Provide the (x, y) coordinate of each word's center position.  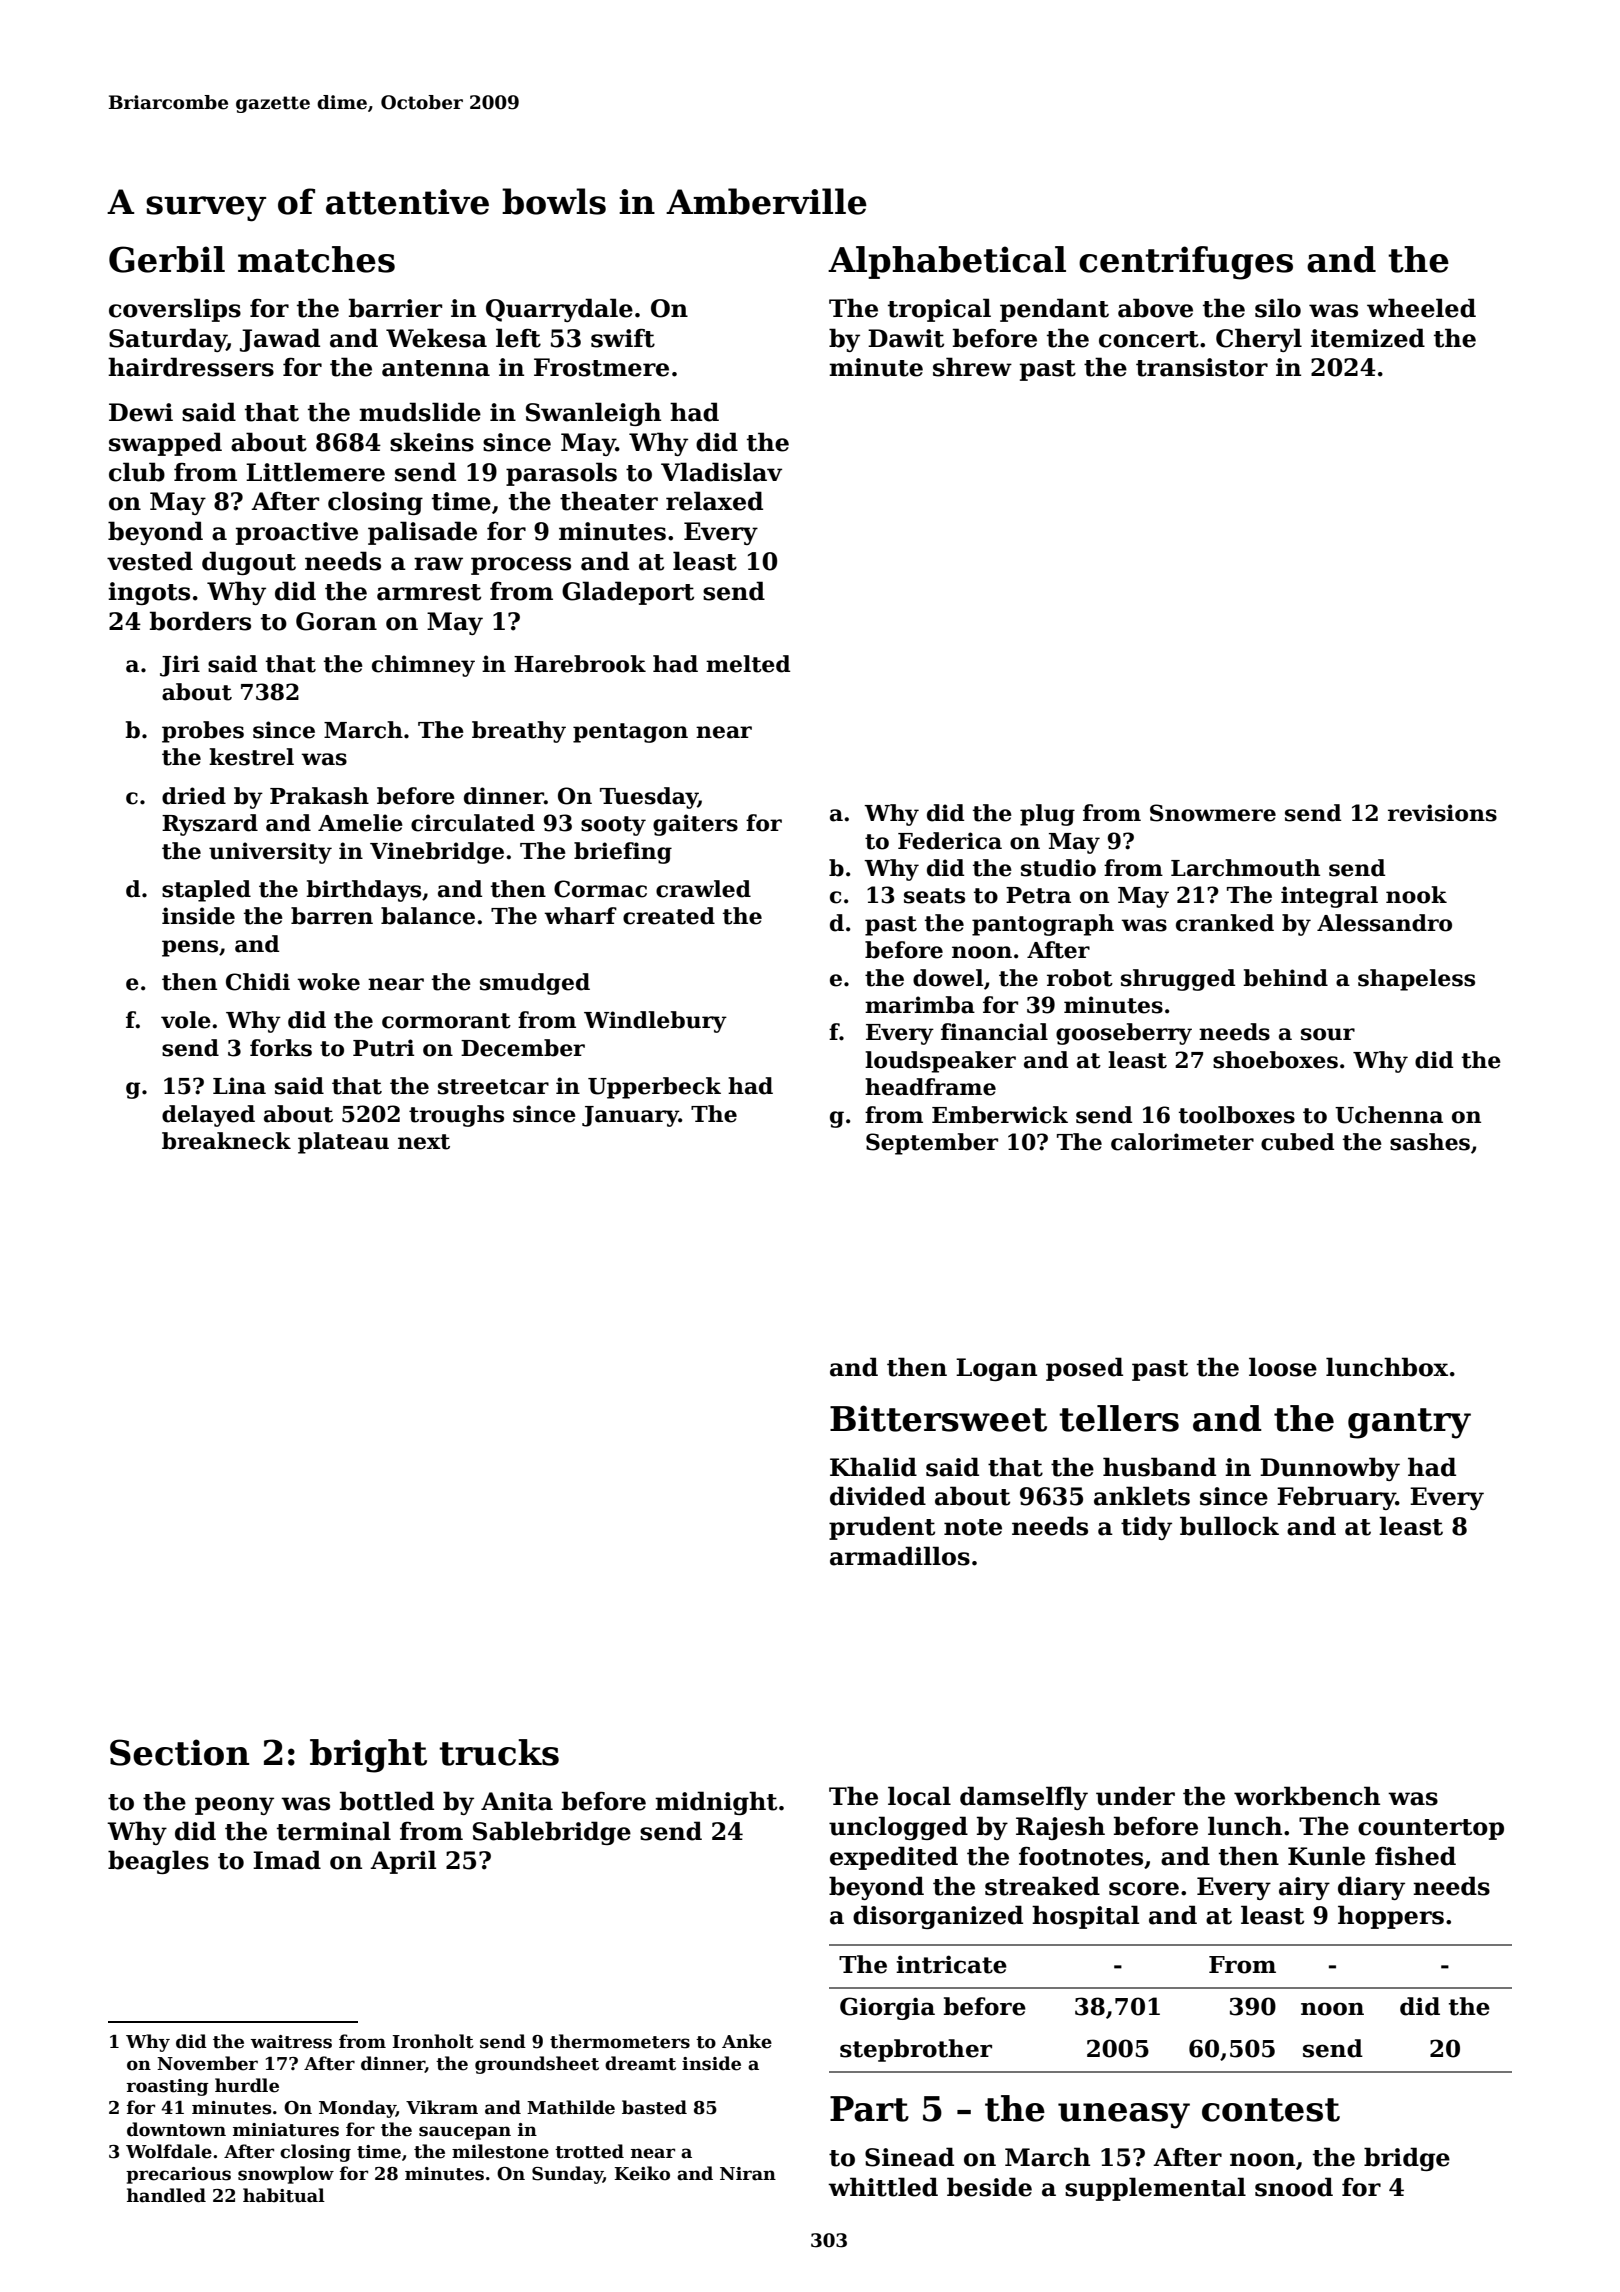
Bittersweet (938, 1418)
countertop (1431, 1829)
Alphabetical (947, 262)
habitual (284, 2195)
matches (316, 259)
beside (989, 2187)
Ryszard (210, 825)
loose (1283, 1367)
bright (368, 1756)
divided (878, 1496)
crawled (703, 889)
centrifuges (1186, 263)
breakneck (226, 1141)
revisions (1442, 813)
